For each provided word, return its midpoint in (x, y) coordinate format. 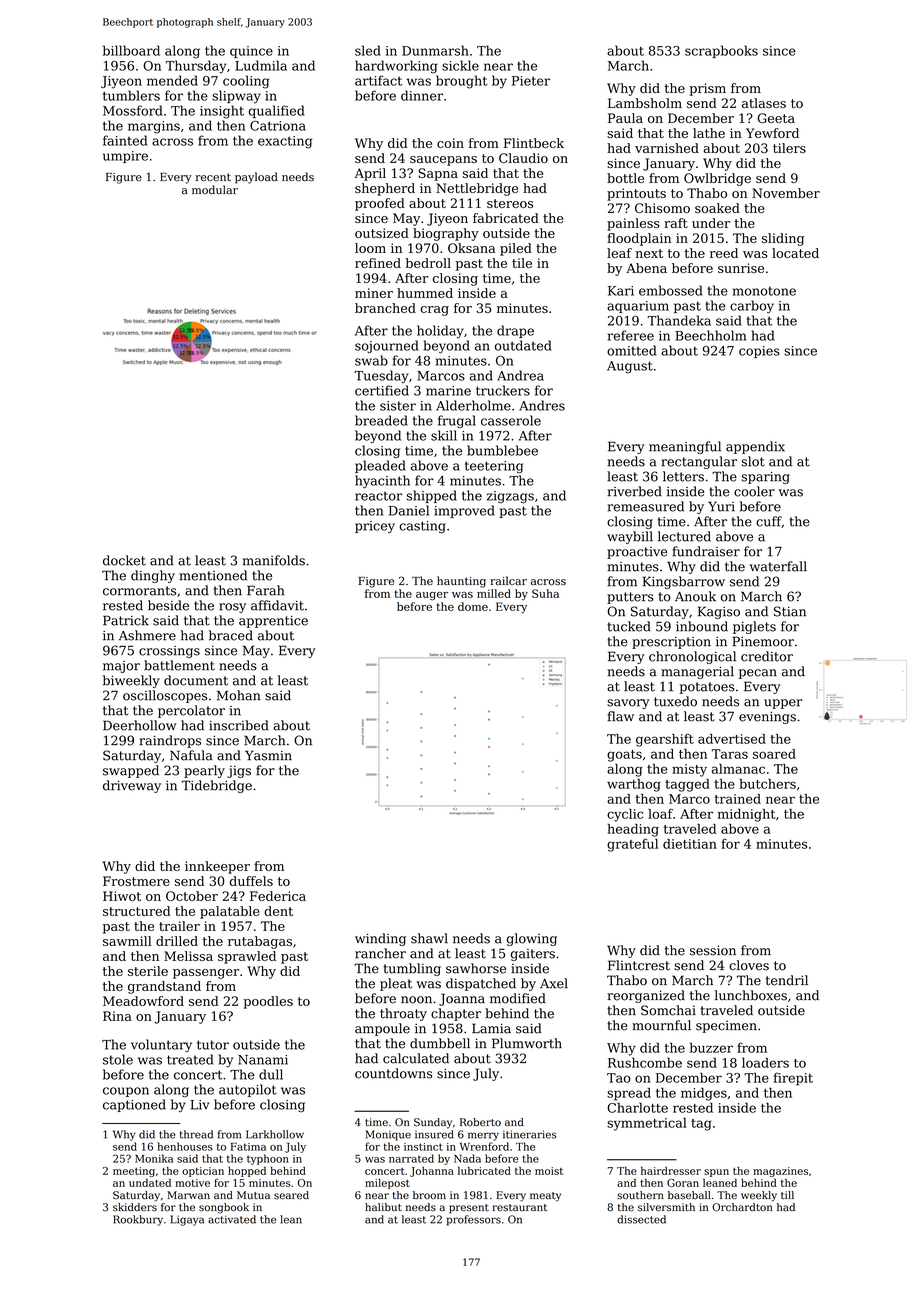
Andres (542, 405)
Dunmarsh (435, 50)
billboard (131, 50)
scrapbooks (721, 51)
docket (124, 560)
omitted (632, 350)
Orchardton (742, 1207)
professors (474, 1220)
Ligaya (187, 1220)
